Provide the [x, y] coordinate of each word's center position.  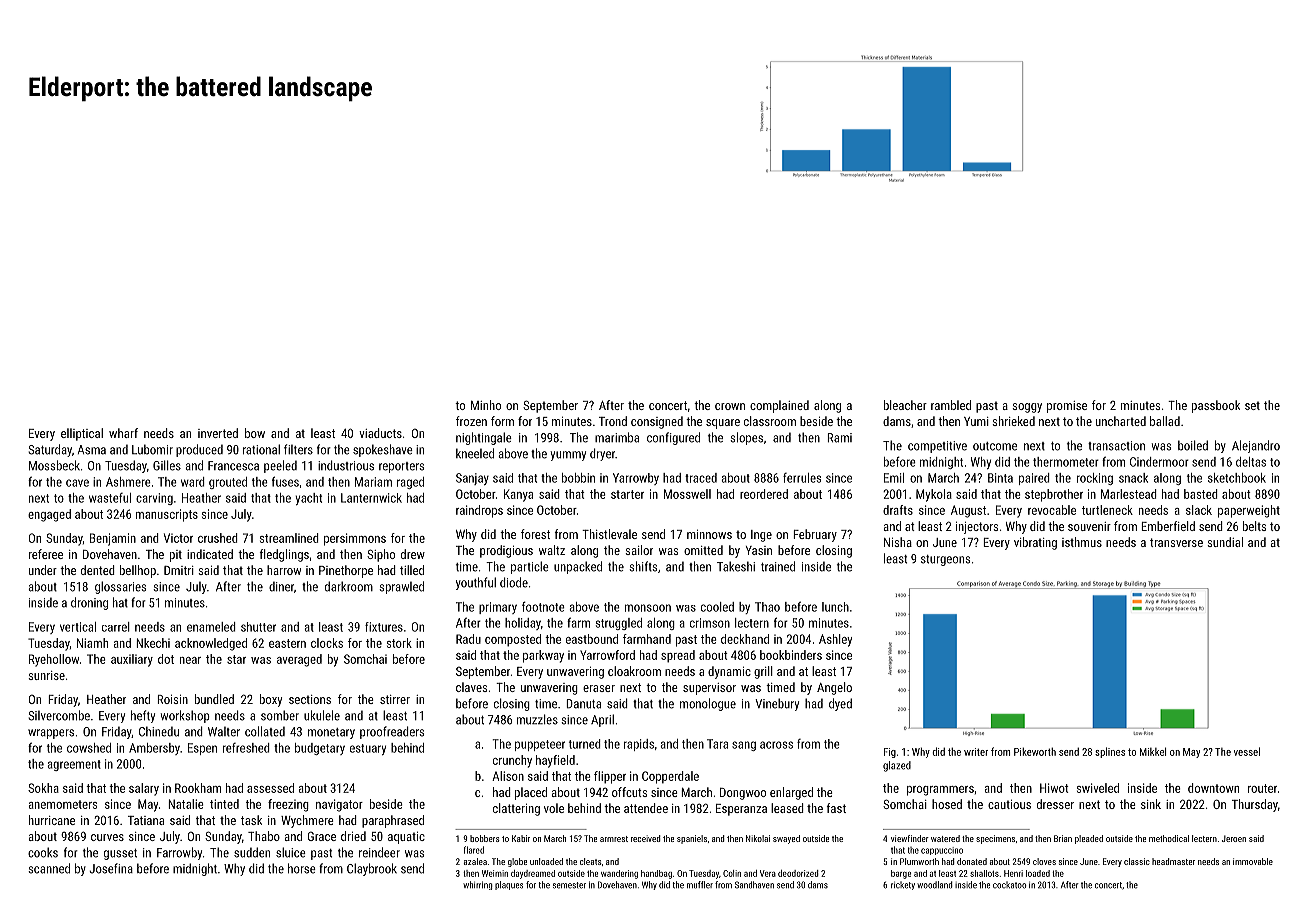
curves [107, 837]
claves [471, 687]
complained [779, 406]
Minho [486, 405]
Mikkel [1153, 751]
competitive [937, 447]
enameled [211, 627]
